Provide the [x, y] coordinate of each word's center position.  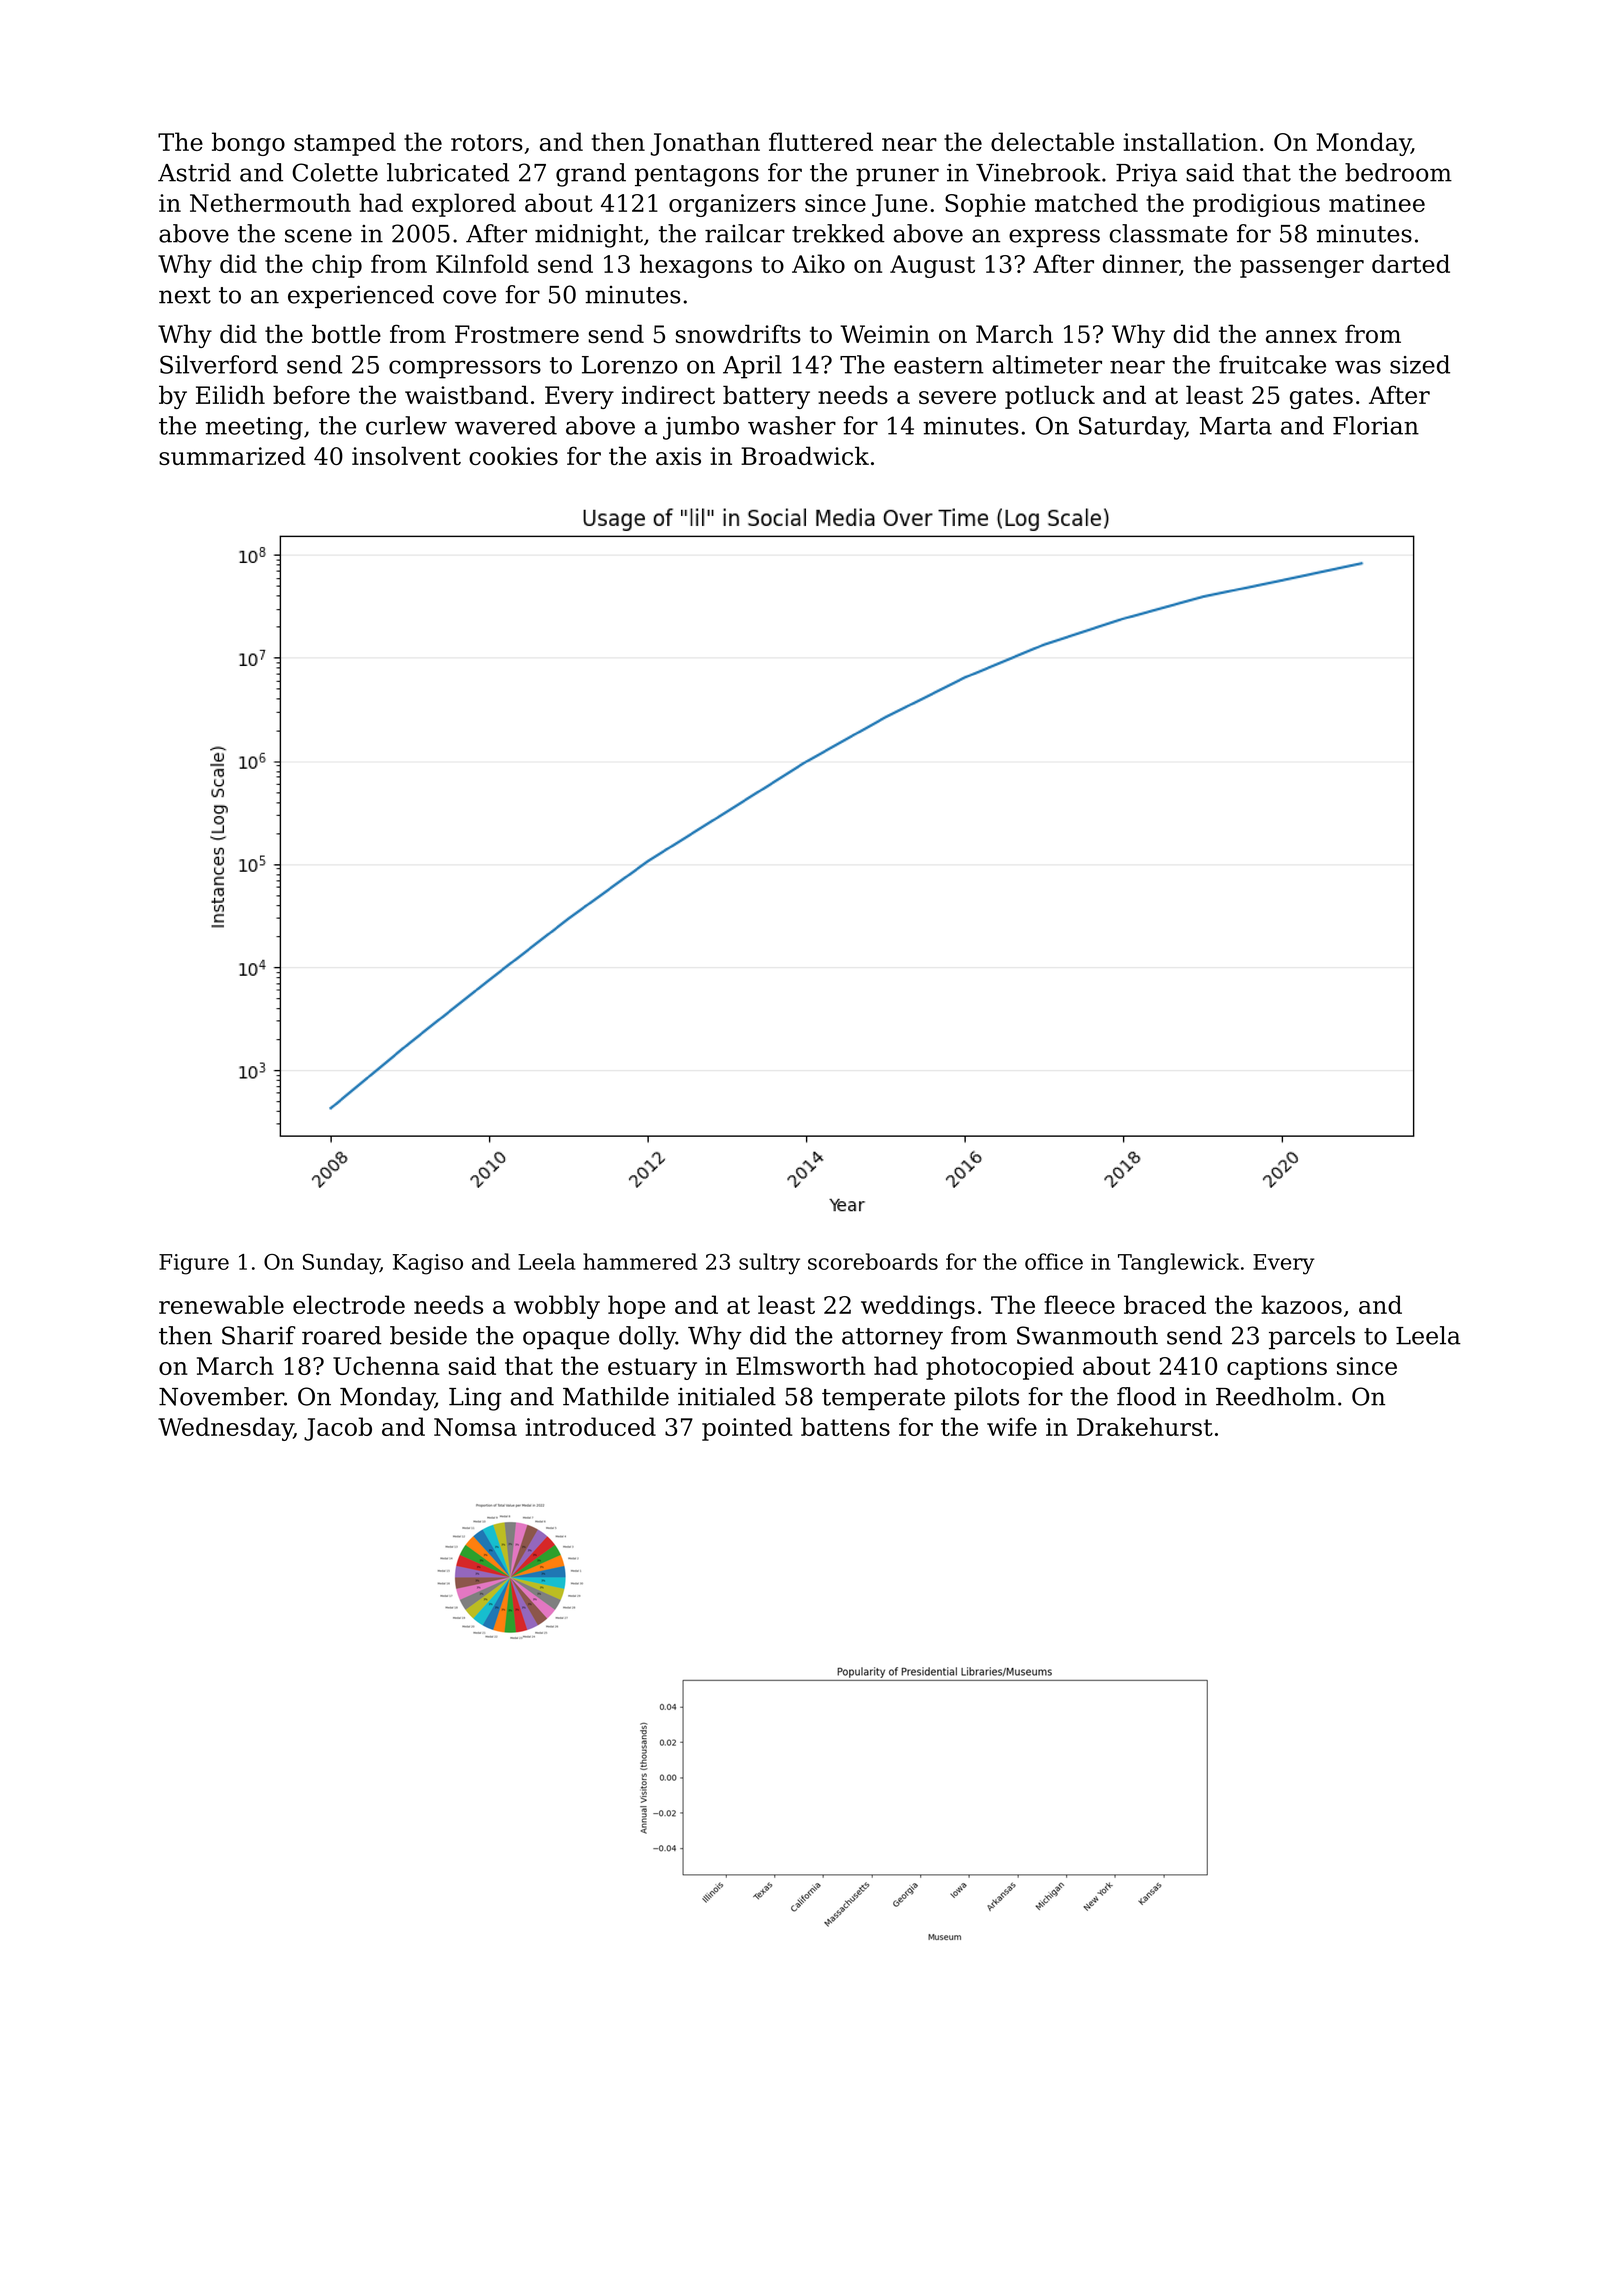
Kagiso [428, 1264]
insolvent [406, 455]
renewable [221, 1304]
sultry [769, 1264]
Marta [1236, 426]
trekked [838, 233]
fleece [1079, 1304]
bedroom [1398, 172]
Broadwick [805, 455]
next [185, 295]
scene [318, 236]
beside [428, 1335]
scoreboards [873, 1261]
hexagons [696, 266]
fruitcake [1272, 364]
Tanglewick [1178, 1264]
